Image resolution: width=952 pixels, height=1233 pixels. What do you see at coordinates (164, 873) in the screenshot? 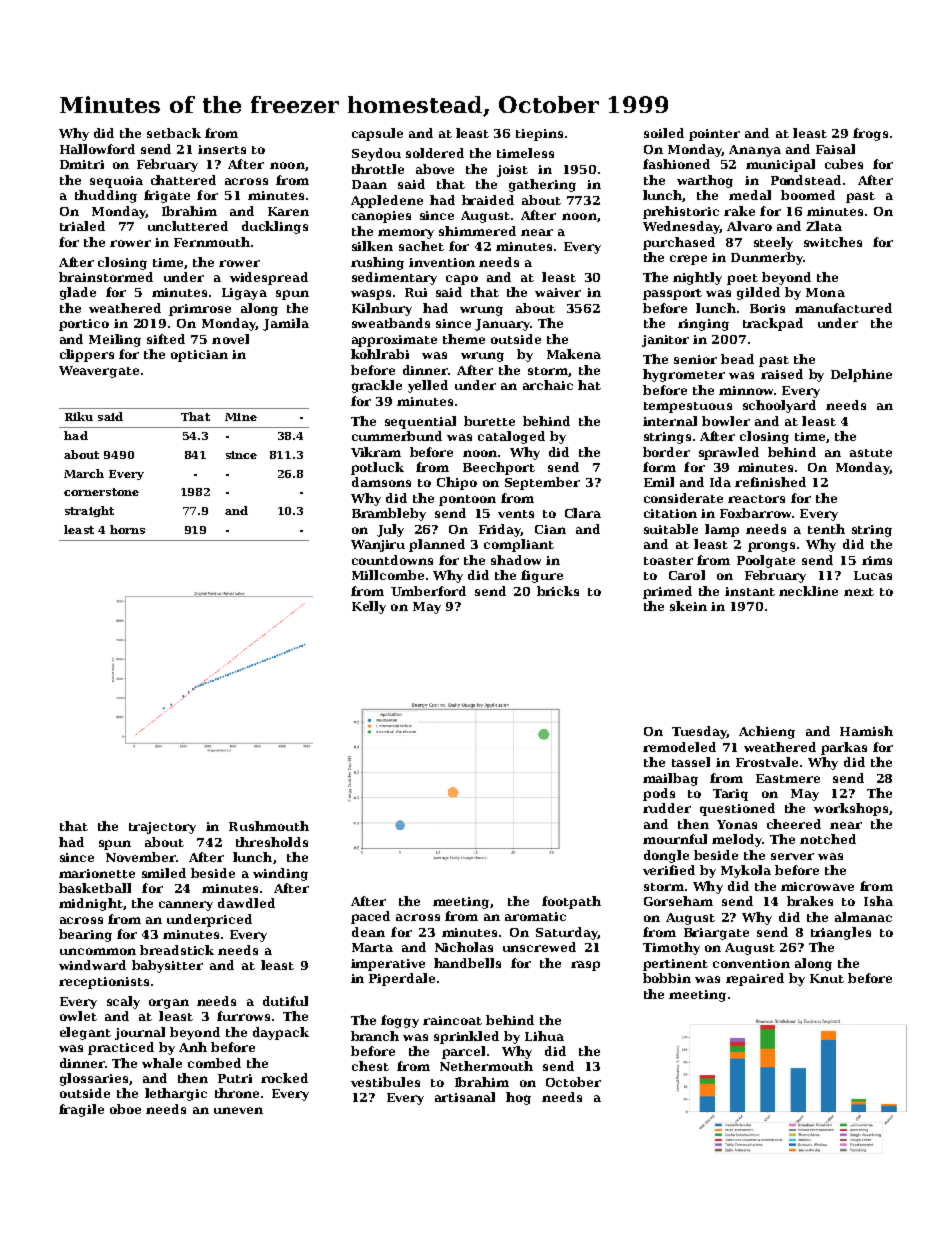
I see `smiled` at bounding box center [164, 873].
